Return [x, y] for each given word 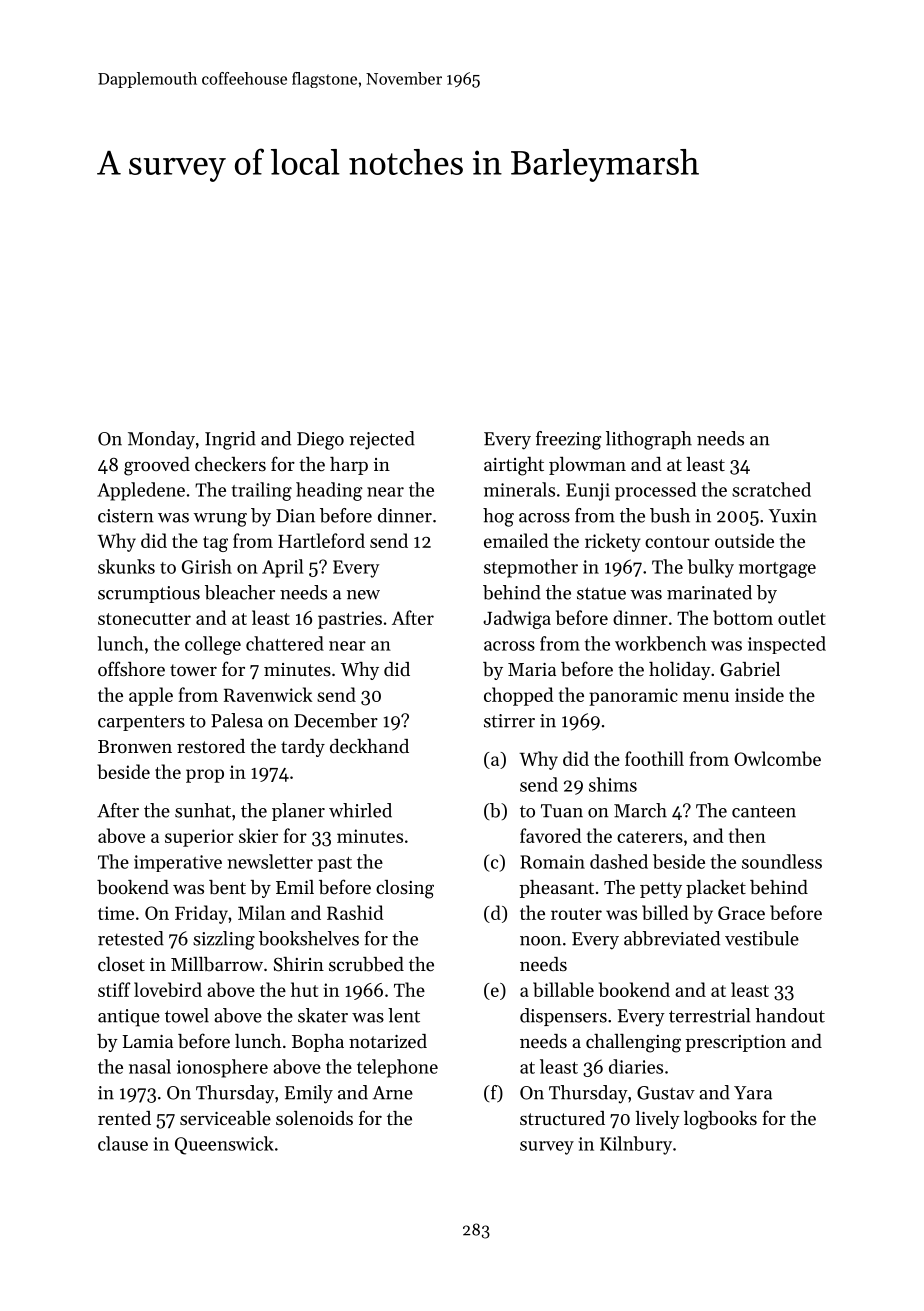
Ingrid [230, 440]
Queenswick [224, 1145]
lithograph [649, 440]
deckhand [369, 746]
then [747, 835]
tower [193, 670]
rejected [382, 440]
